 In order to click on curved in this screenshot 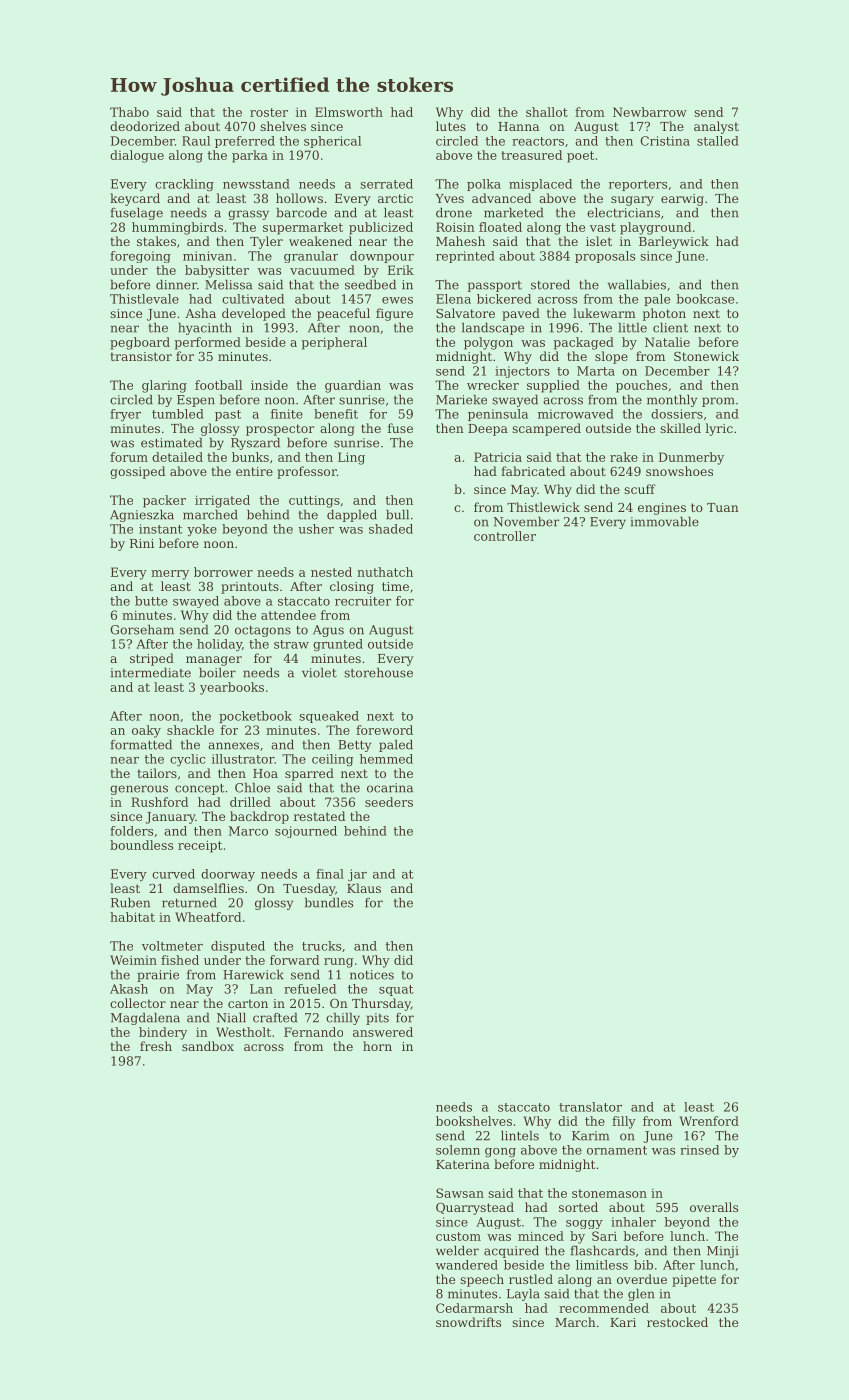, I will do `click(173, 874)`.
